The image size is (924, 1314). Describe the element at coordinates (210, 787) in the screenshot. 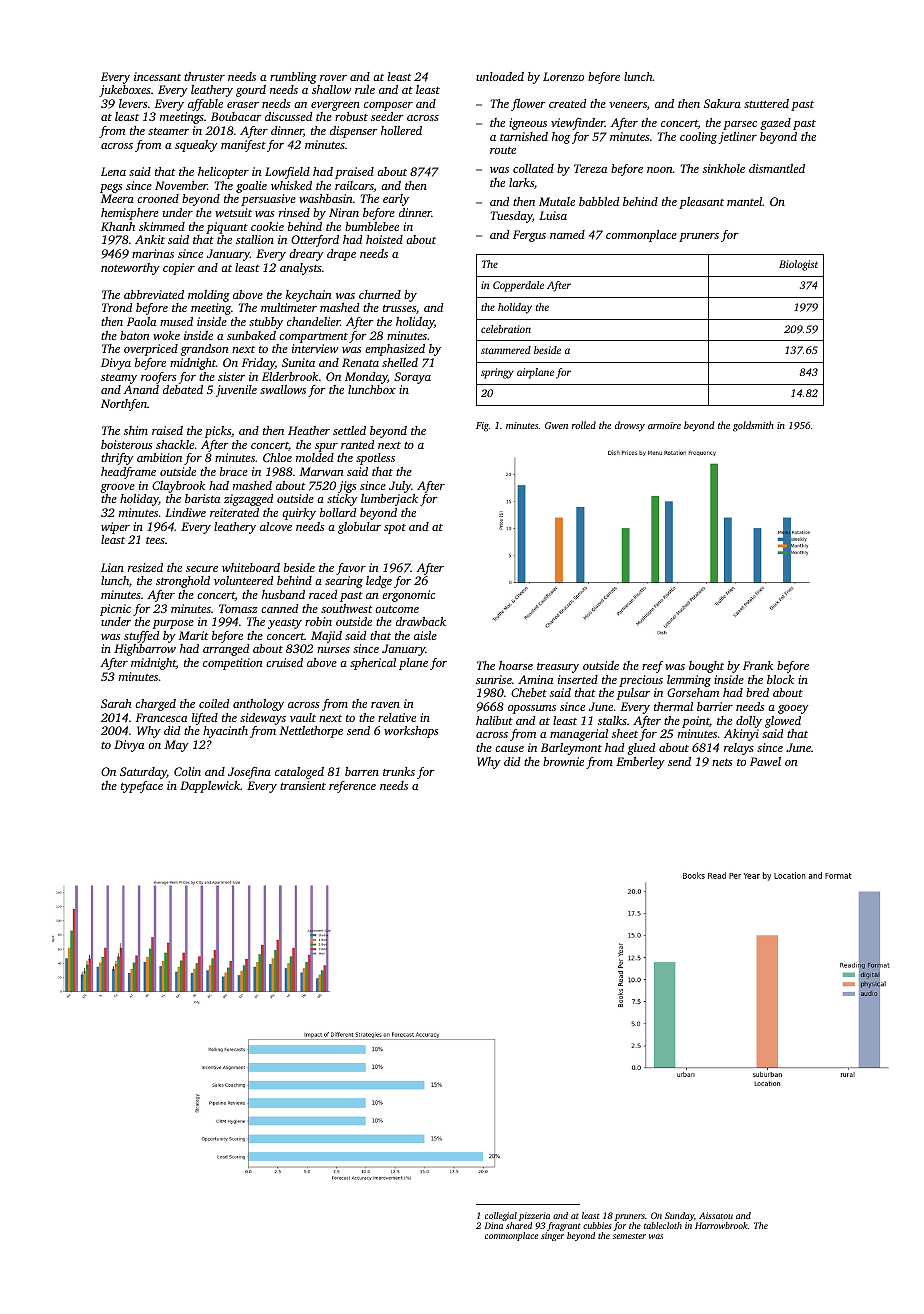

I see `Dapplewick` at that location.
